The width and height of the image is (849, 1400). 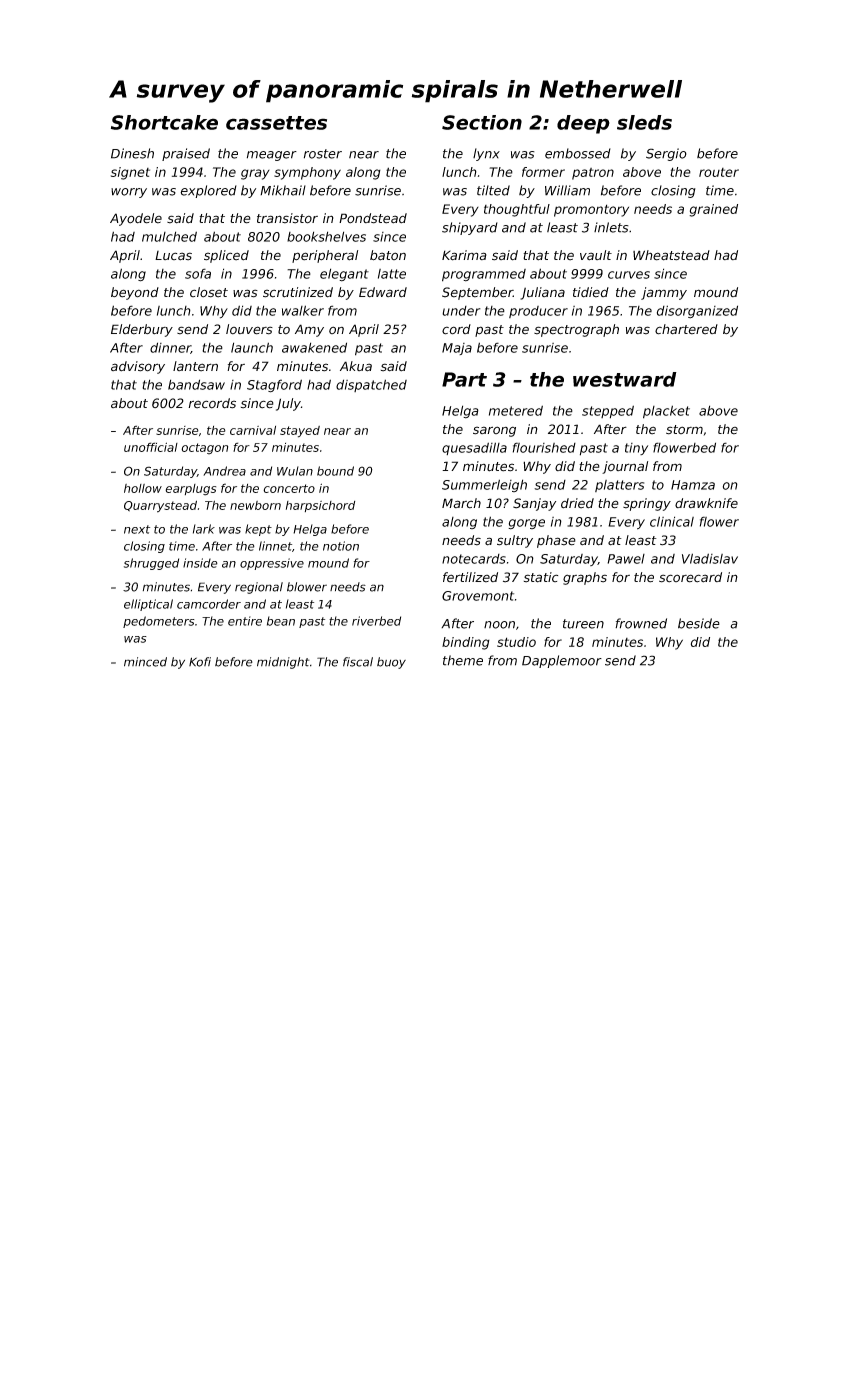 I want to click on transistor, so click(x=287, y=218).
